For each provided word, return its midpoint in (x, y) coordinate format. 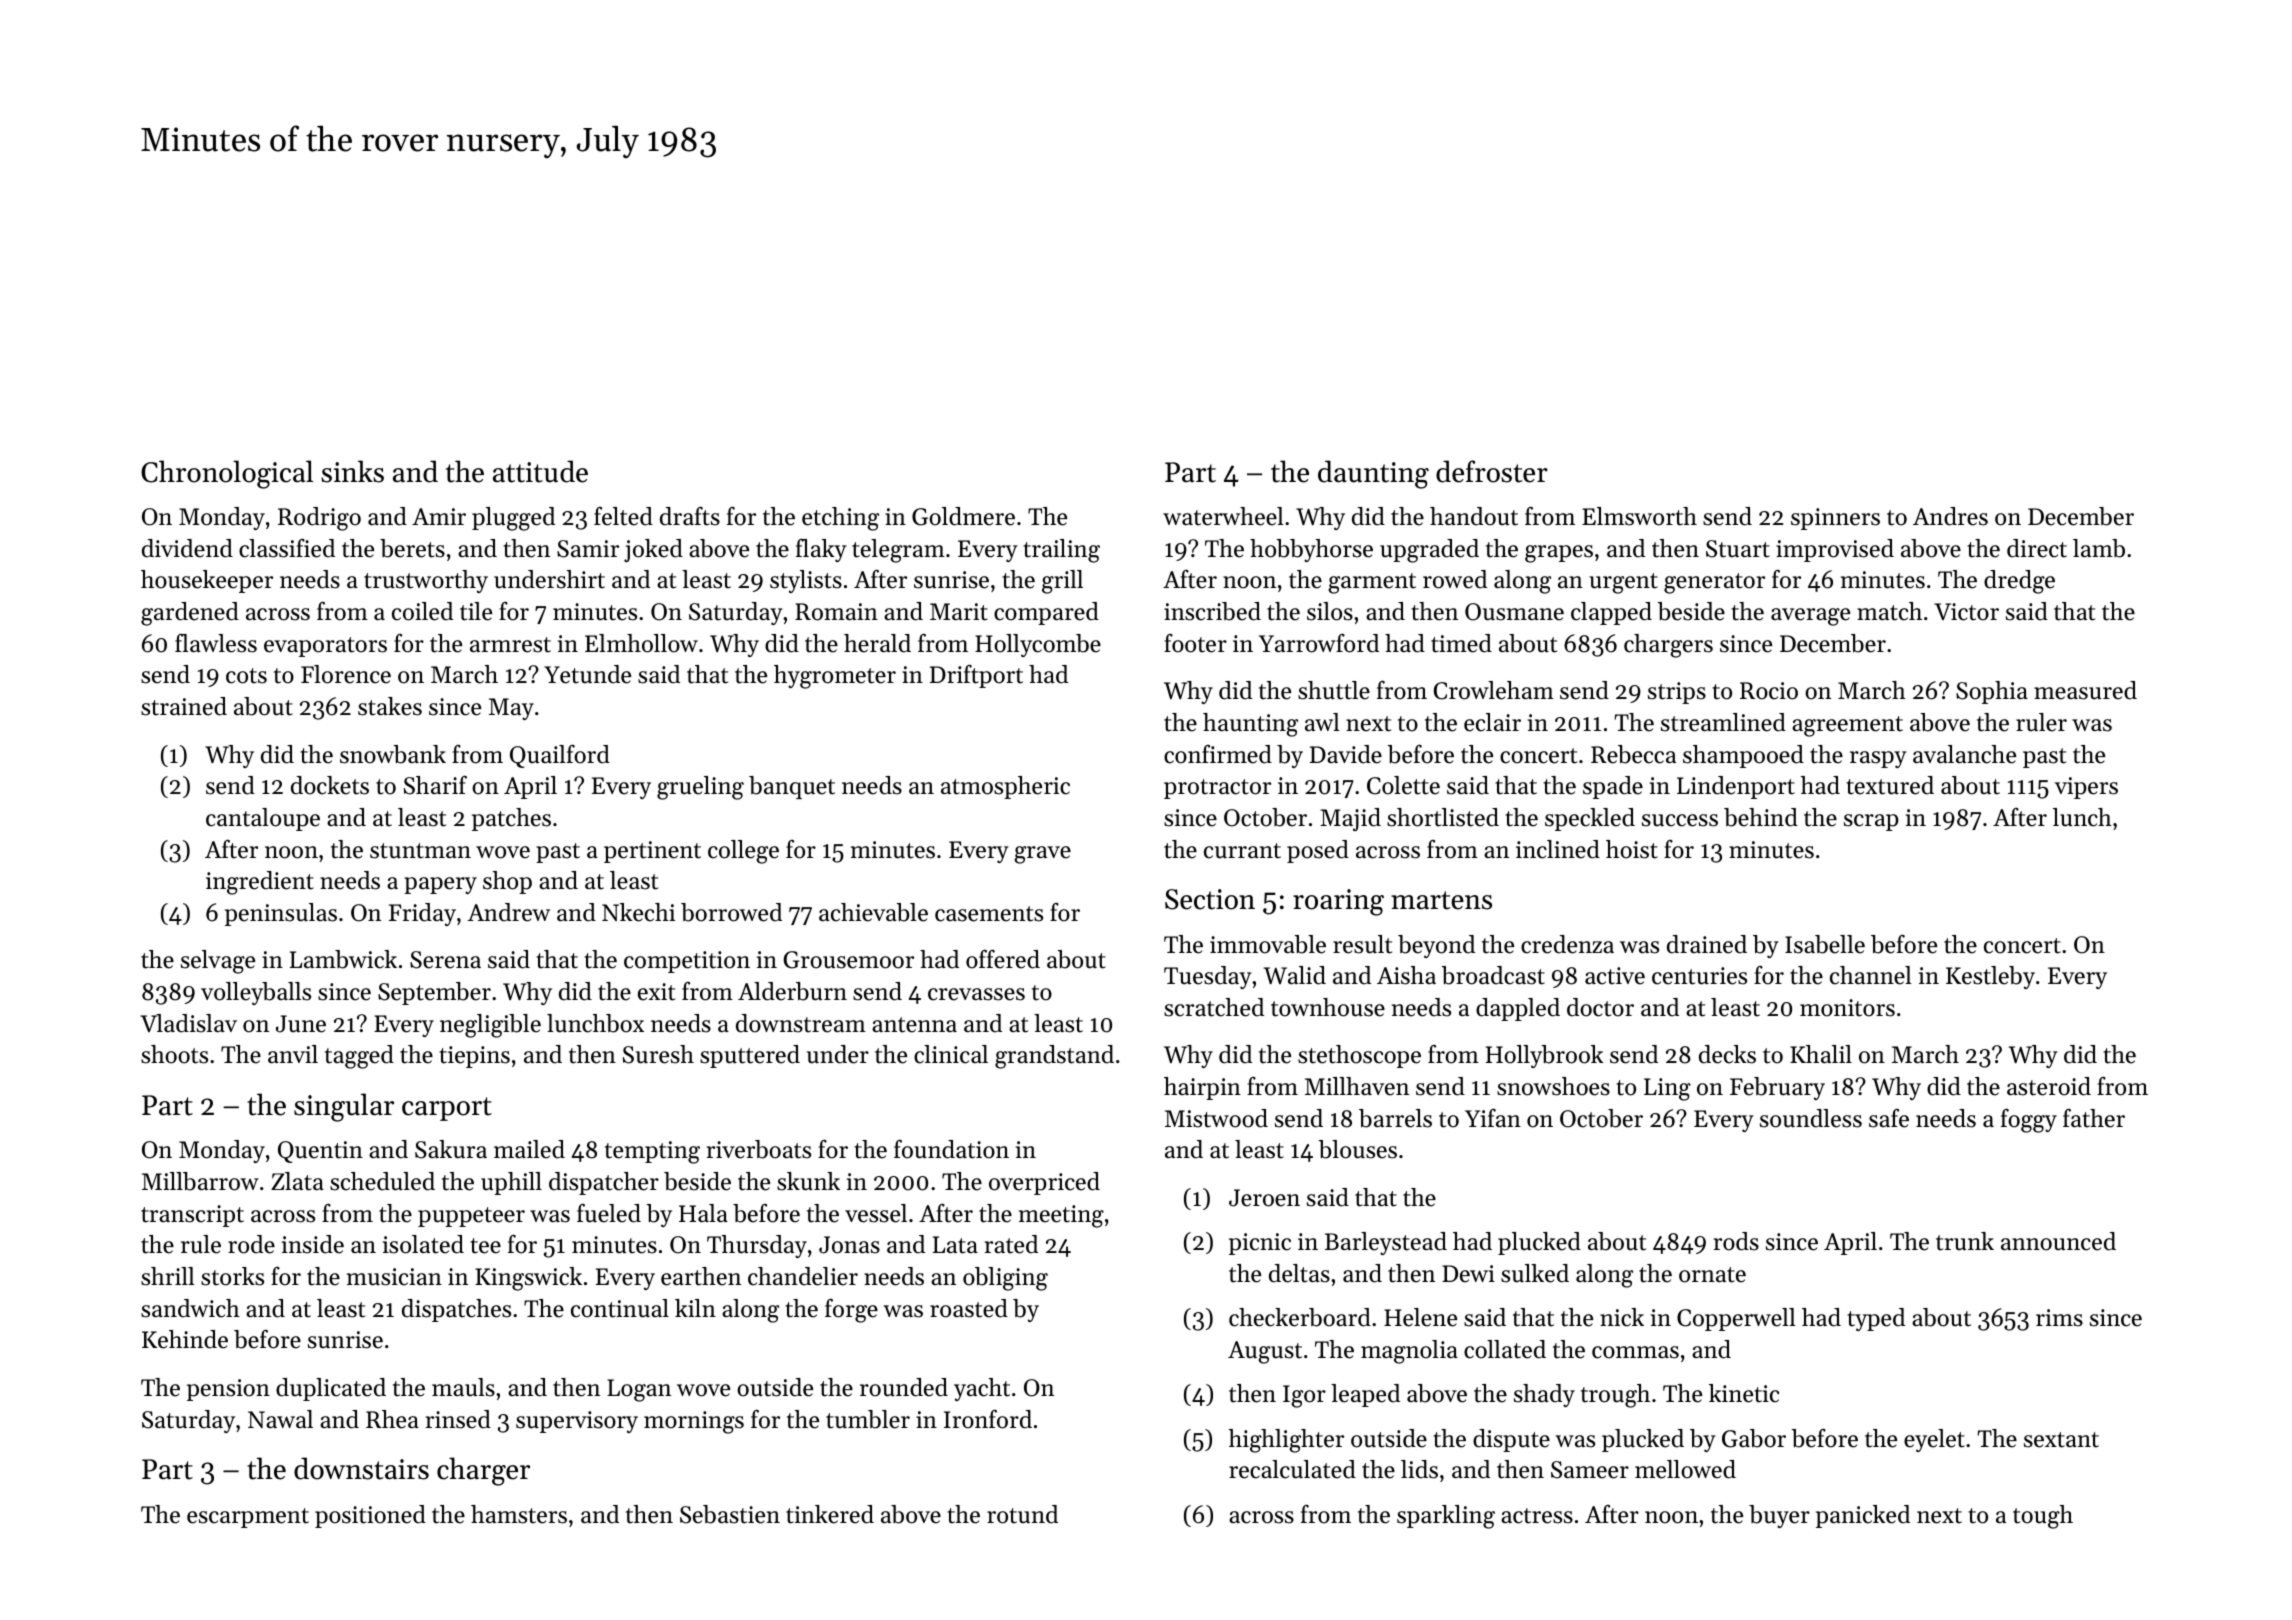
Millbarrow (200, 1181)
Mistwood (1216, 1118)
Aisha (1406, 975)
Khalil (1821, 1054)
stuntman (420, 851)
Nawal (280, 1419)
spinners (1835, 519)
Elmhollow (641, 643)
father (2094, 1118)
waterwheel (1223, 516)
